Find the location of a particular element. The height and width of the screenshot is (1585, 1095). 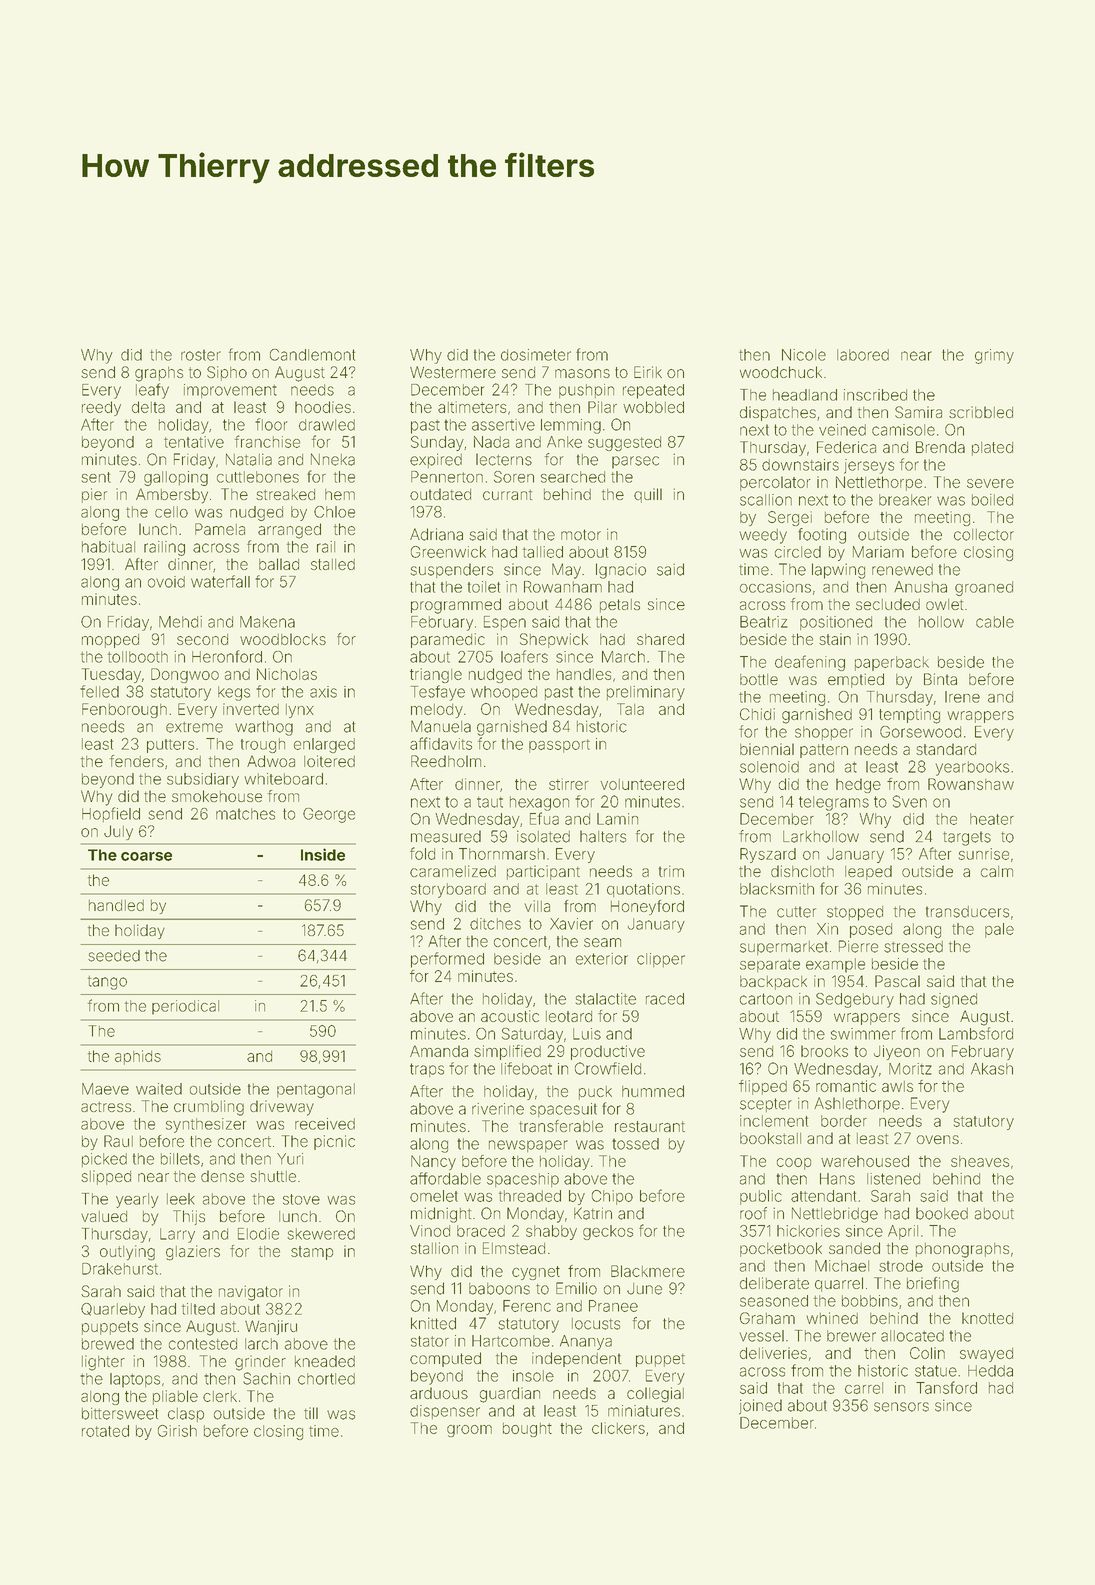

quill is located at coordinates (648, 495).
